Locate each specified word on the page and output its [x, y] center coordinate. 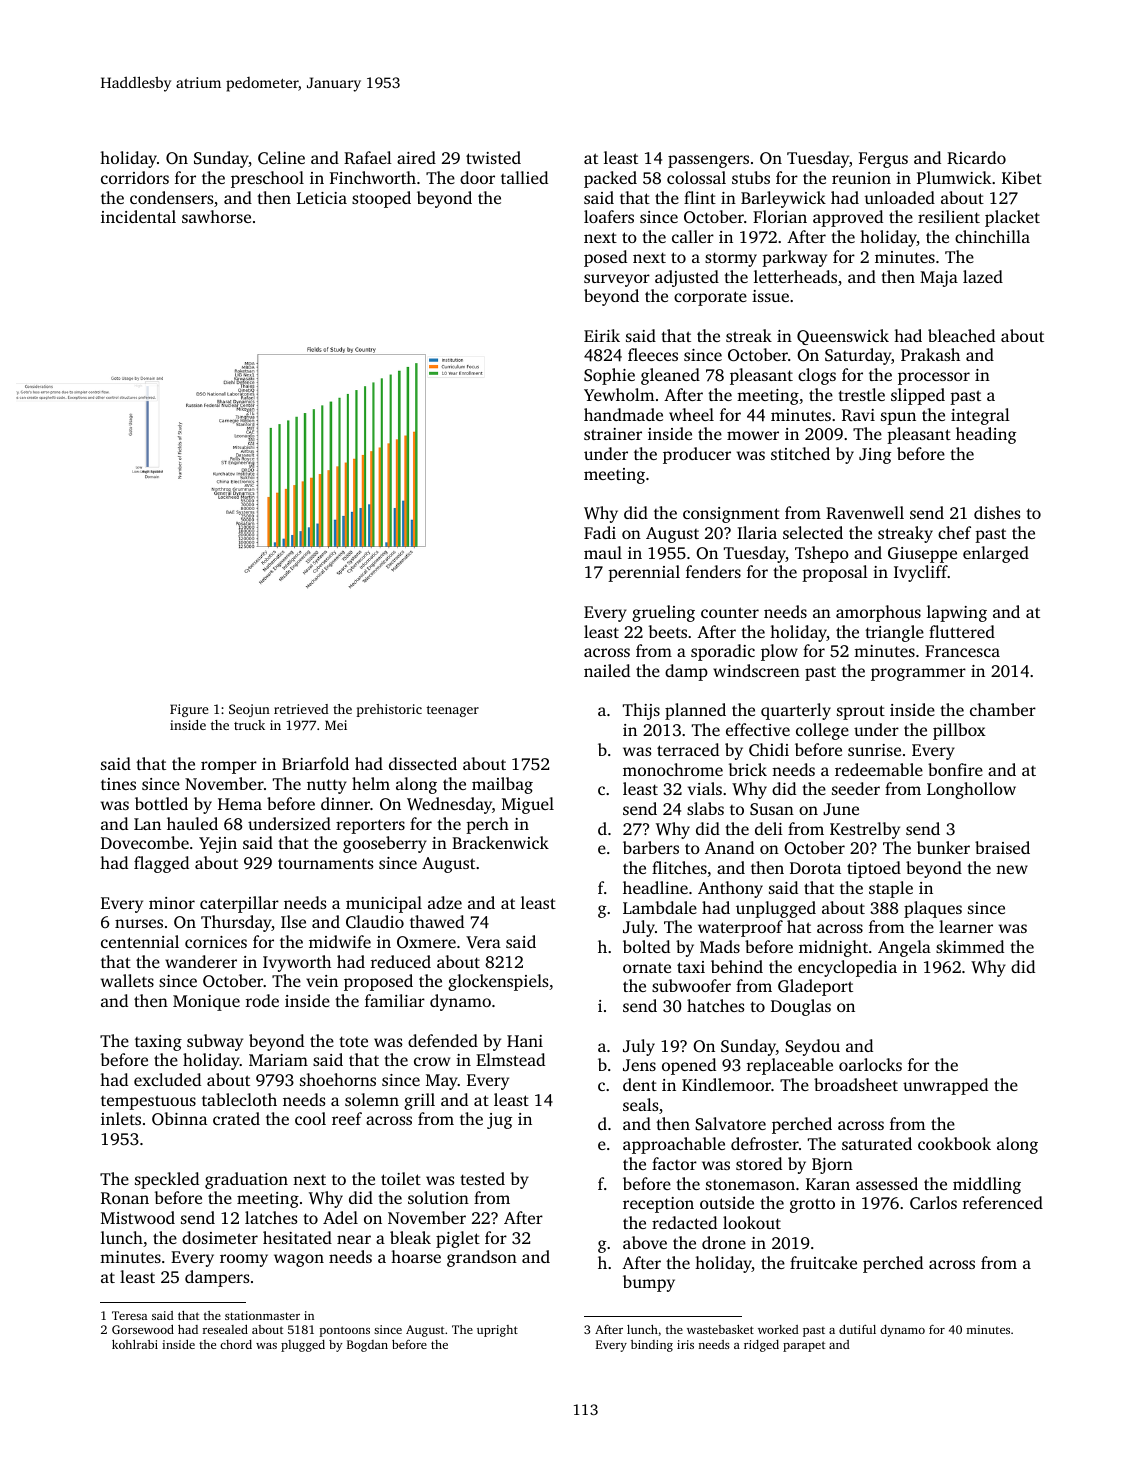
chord [236, 1344]
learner [966, 926]
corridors [135, 177]
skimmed [970, 946]
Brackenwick [500, 842]
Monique [206, 1003]
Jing [875, 456]
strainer [613, 434]
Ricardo [976, 157]
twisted [493, 157]
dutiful [857, 1329]
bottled [161, 803]
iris [685, 1344]
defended [443, 1040]
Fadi [600, 532]
